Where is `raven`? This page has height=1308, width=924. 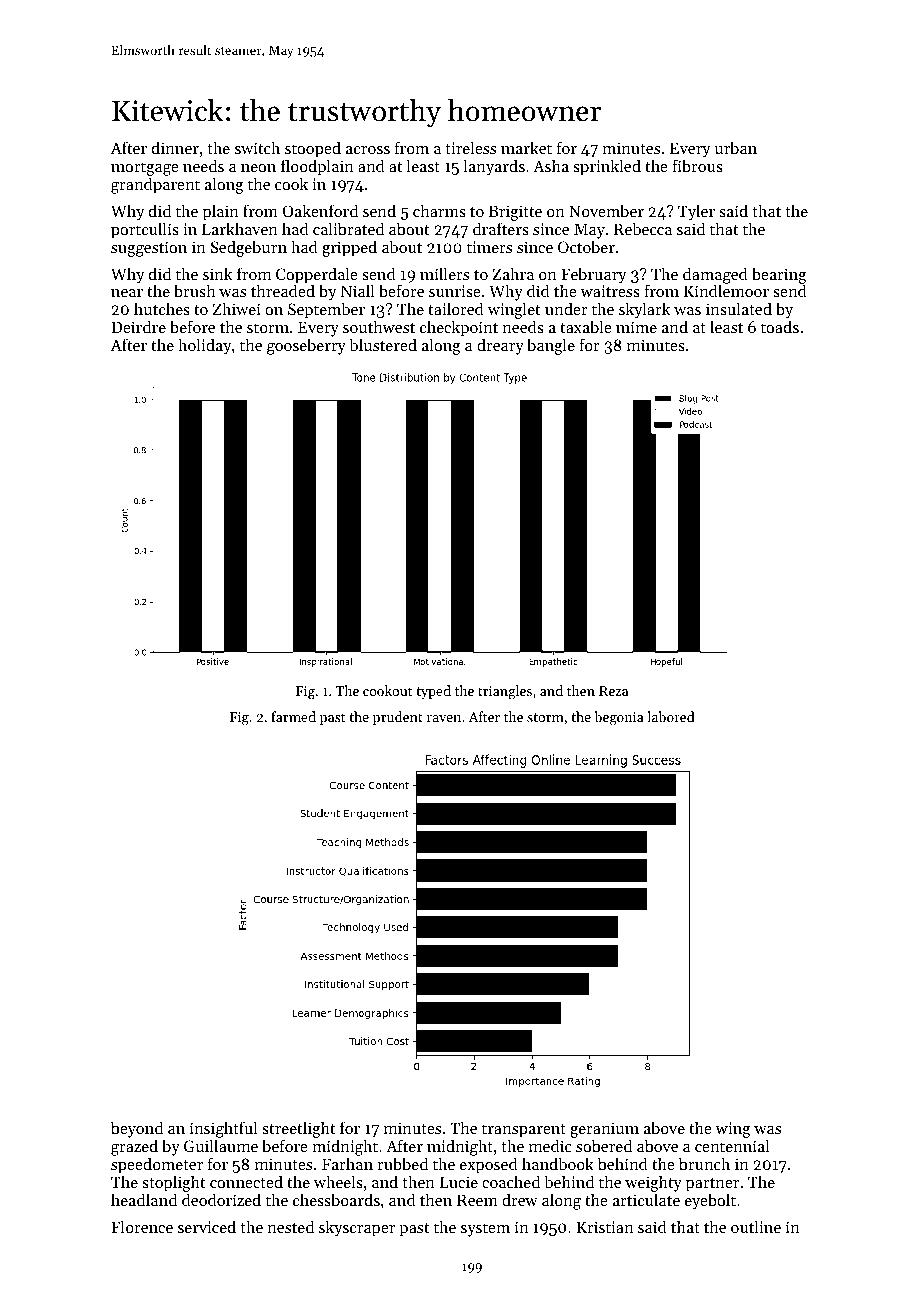 raven is located at coordinates (444, 718).
